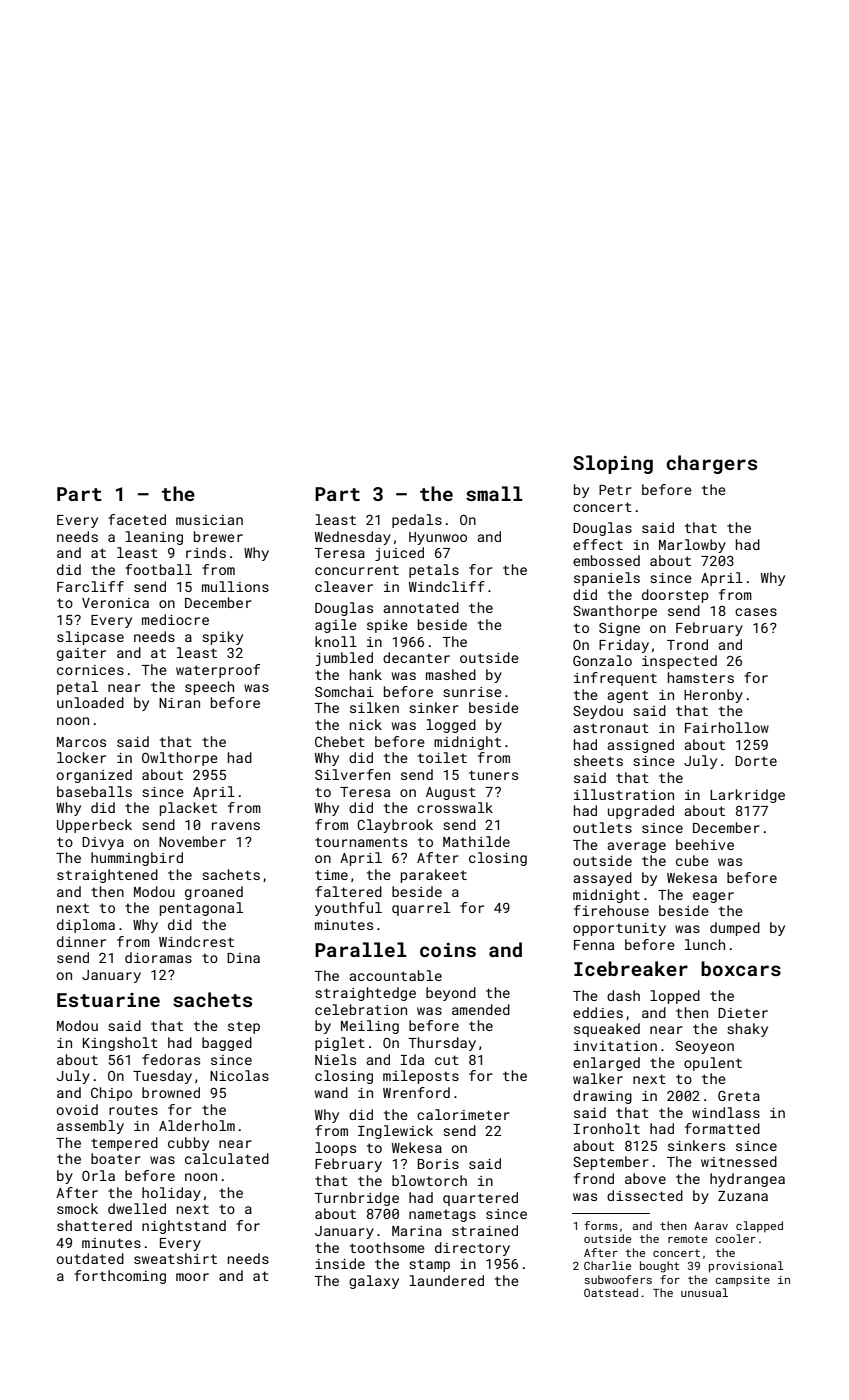 This page has height=1400, width=849. What do you see at coordinates (645, 1195) in the page?
I see `dissected` at bounding box center [645, 1195].
